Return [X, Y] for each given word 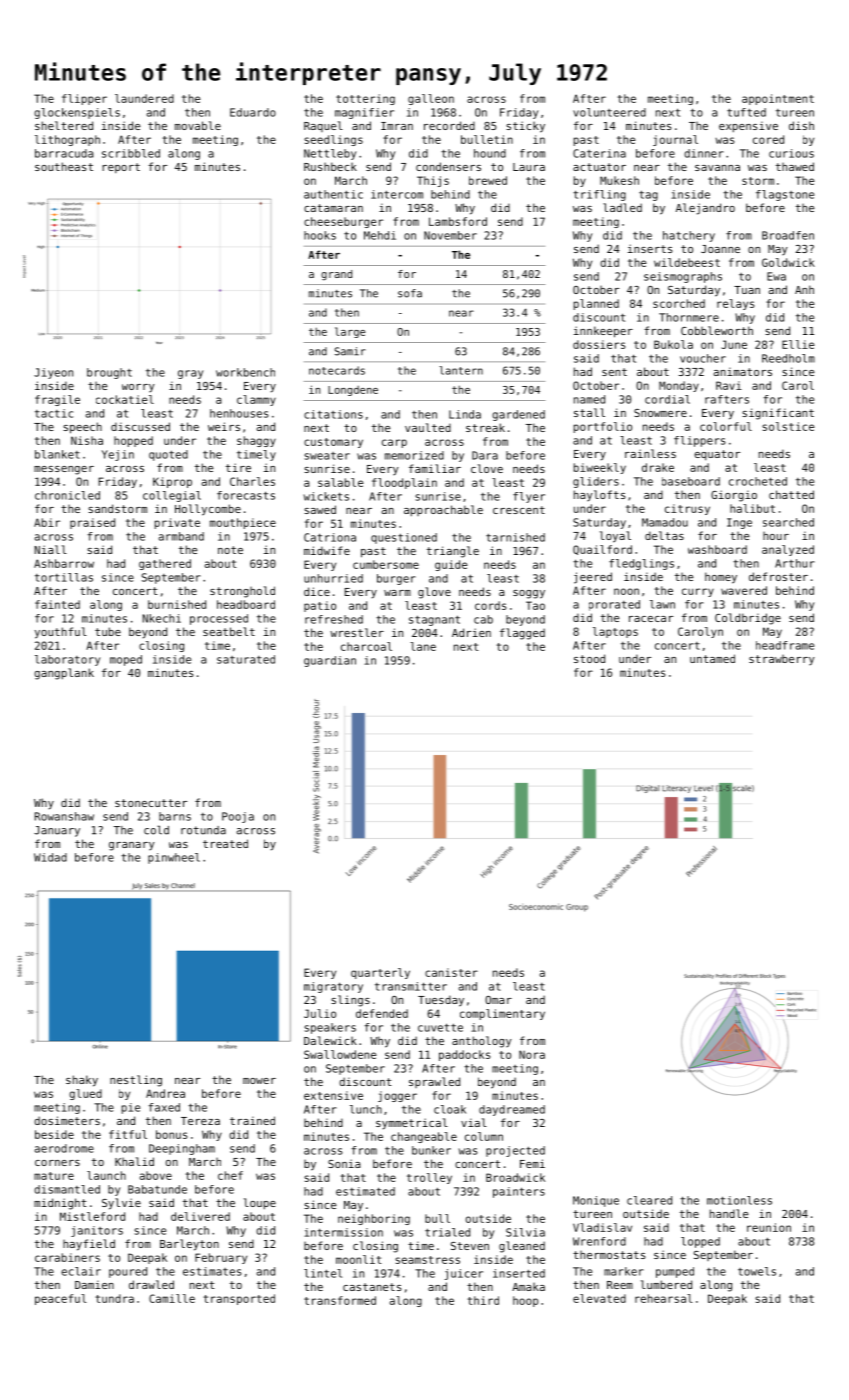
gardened [518, 415]
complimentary [502, 1014]
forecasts [246, 495]
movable [198, 125]
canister [451, 972]
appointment [778, 99]
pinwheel [174, 858]
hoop [525, 1301]
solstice [788, 426]
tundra [115, 1298]
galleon [431, 99]
